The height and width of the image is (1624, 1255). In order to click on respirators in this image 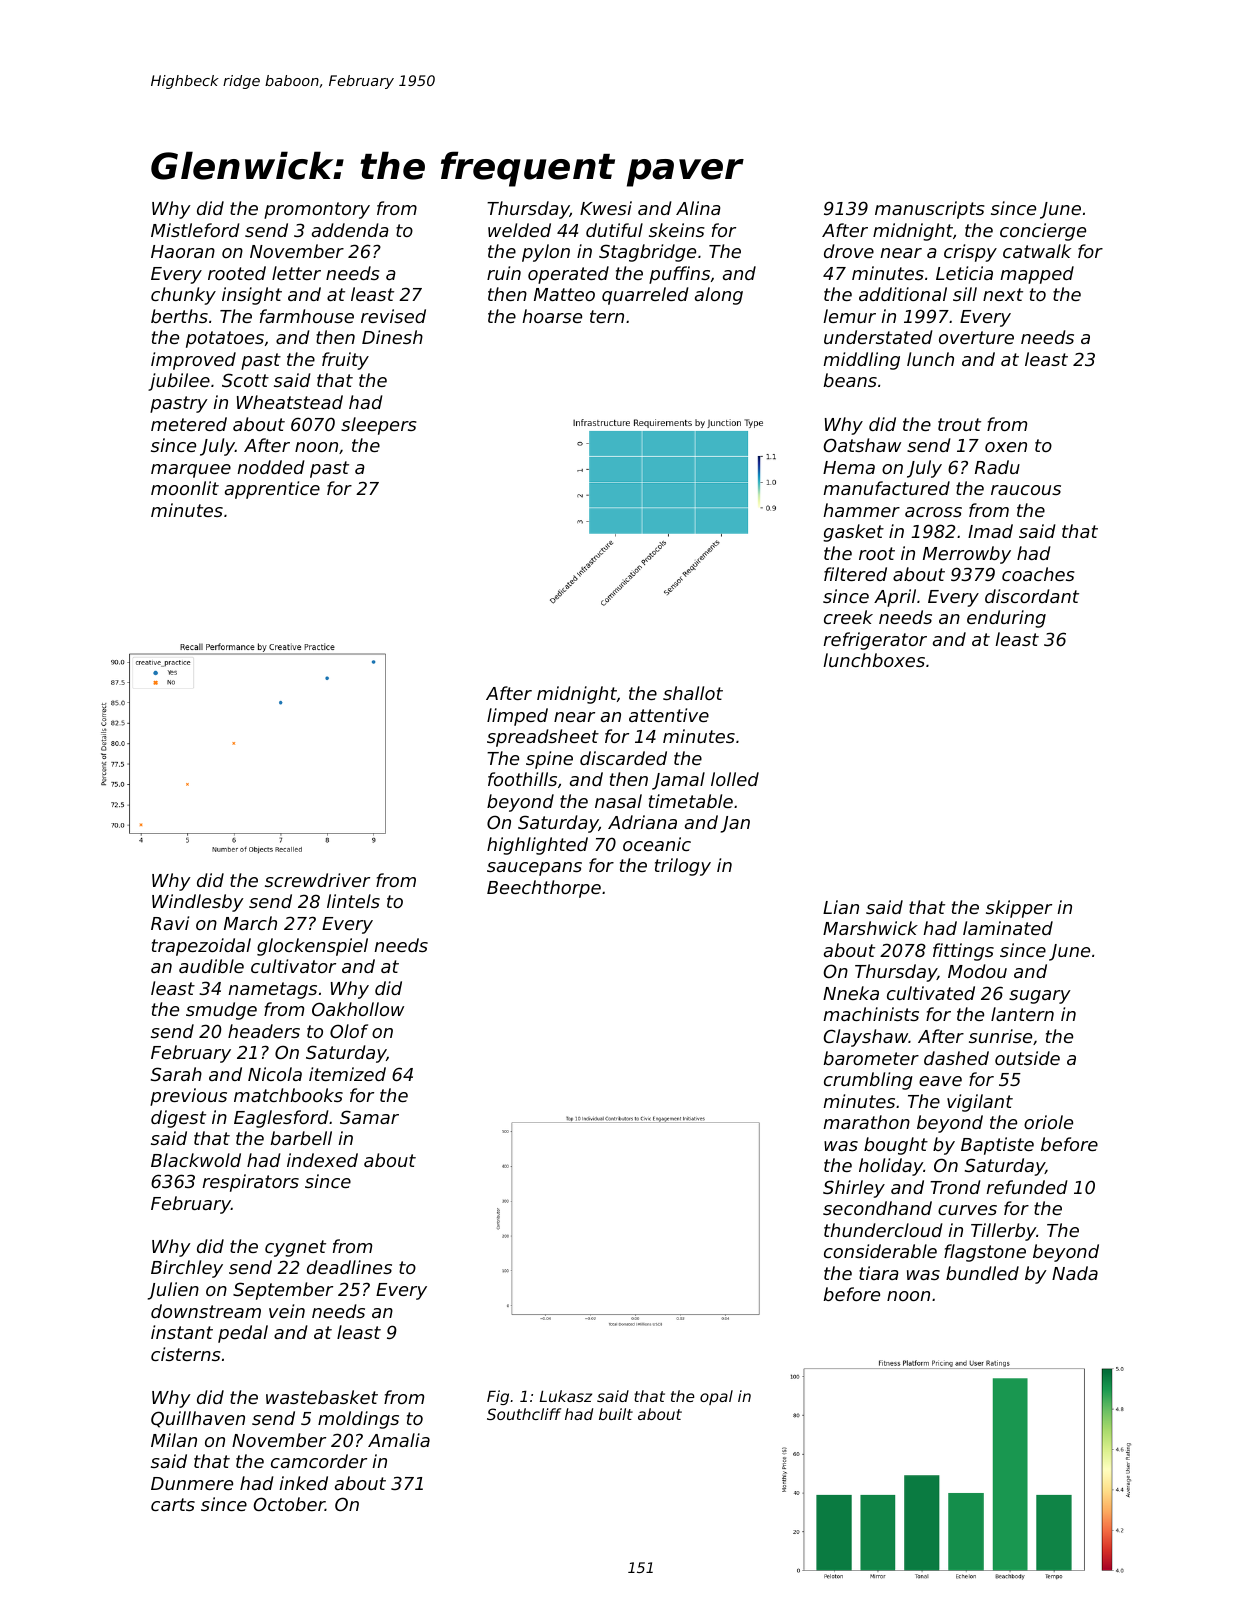, I will do `click(250, 1183)`.
